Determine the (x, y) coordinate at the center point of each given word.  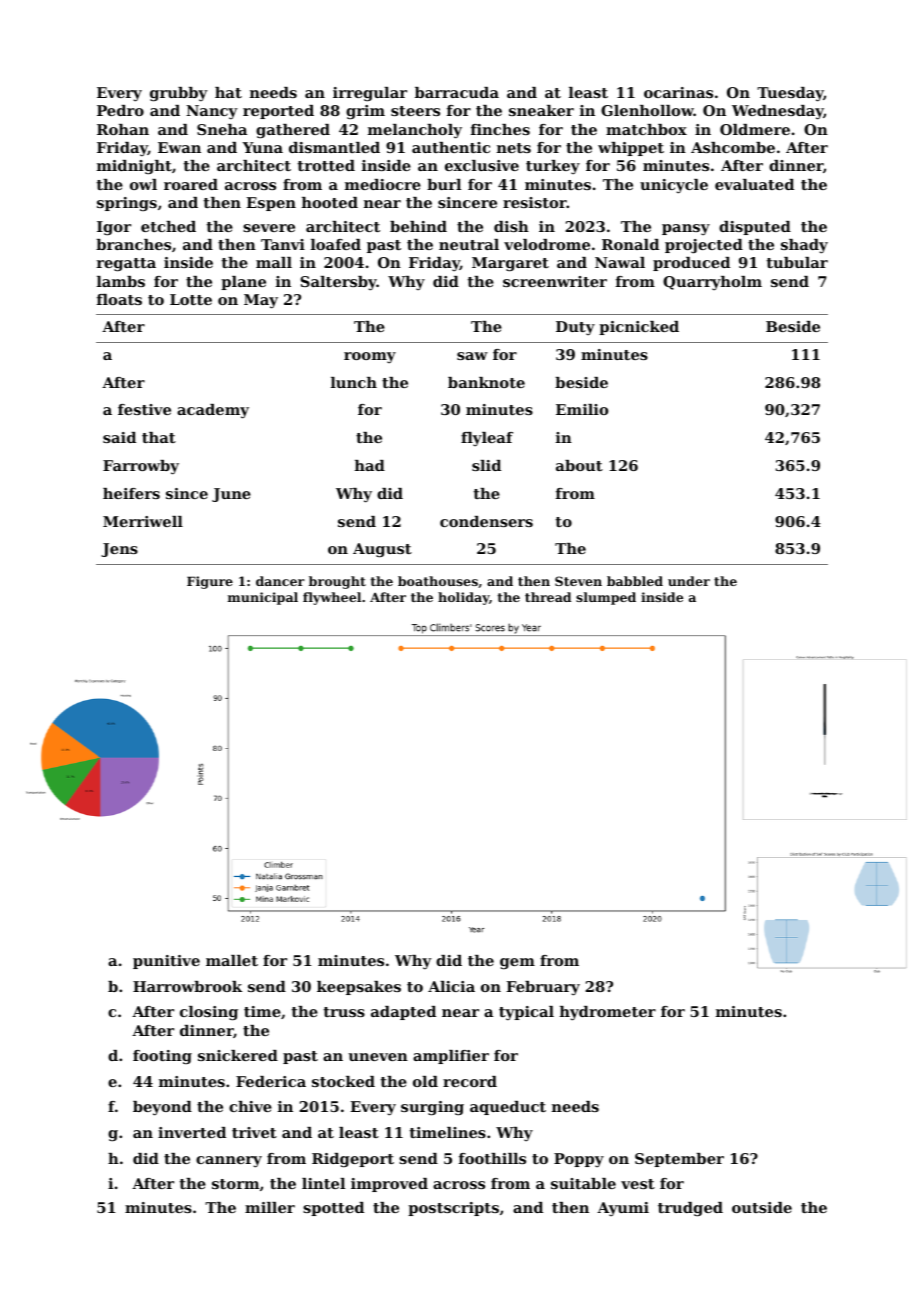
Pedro (120, 110)
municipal (263, 598)
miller (270, 1207)
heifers (131, 493)
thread (548, 597)
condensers (486, 521)
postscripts (453, 1209)
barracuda (457, 92)
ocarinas (678, 92)
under (689, 581)
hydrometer (608, 1013)
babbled (635, 581)
